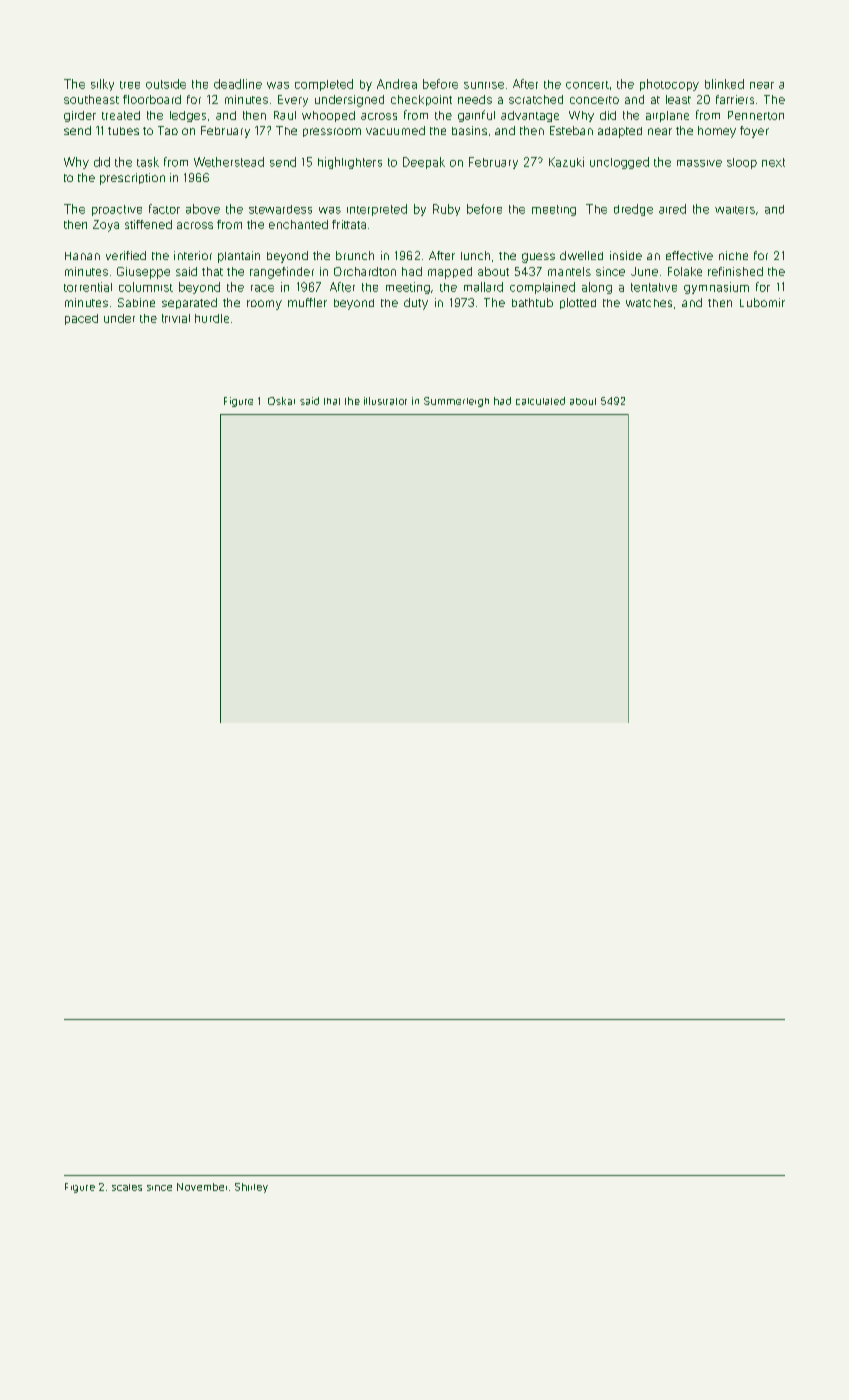 This page has height=1400, width=849. Describe the element at coordinates (132, 179) in the page. I see `prescription` at that location.
